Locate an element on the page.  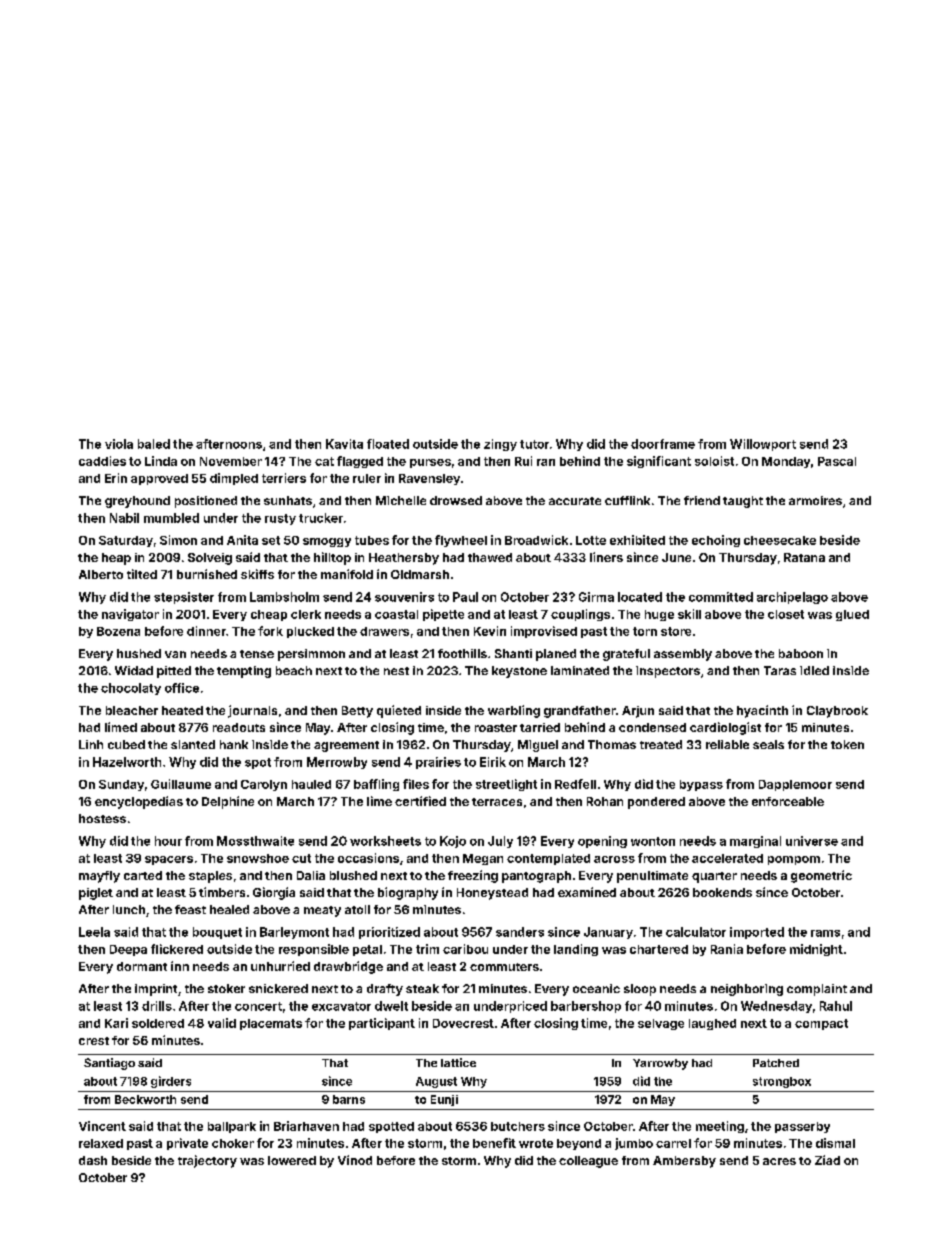
significant is located at coordinates (659, 462).
